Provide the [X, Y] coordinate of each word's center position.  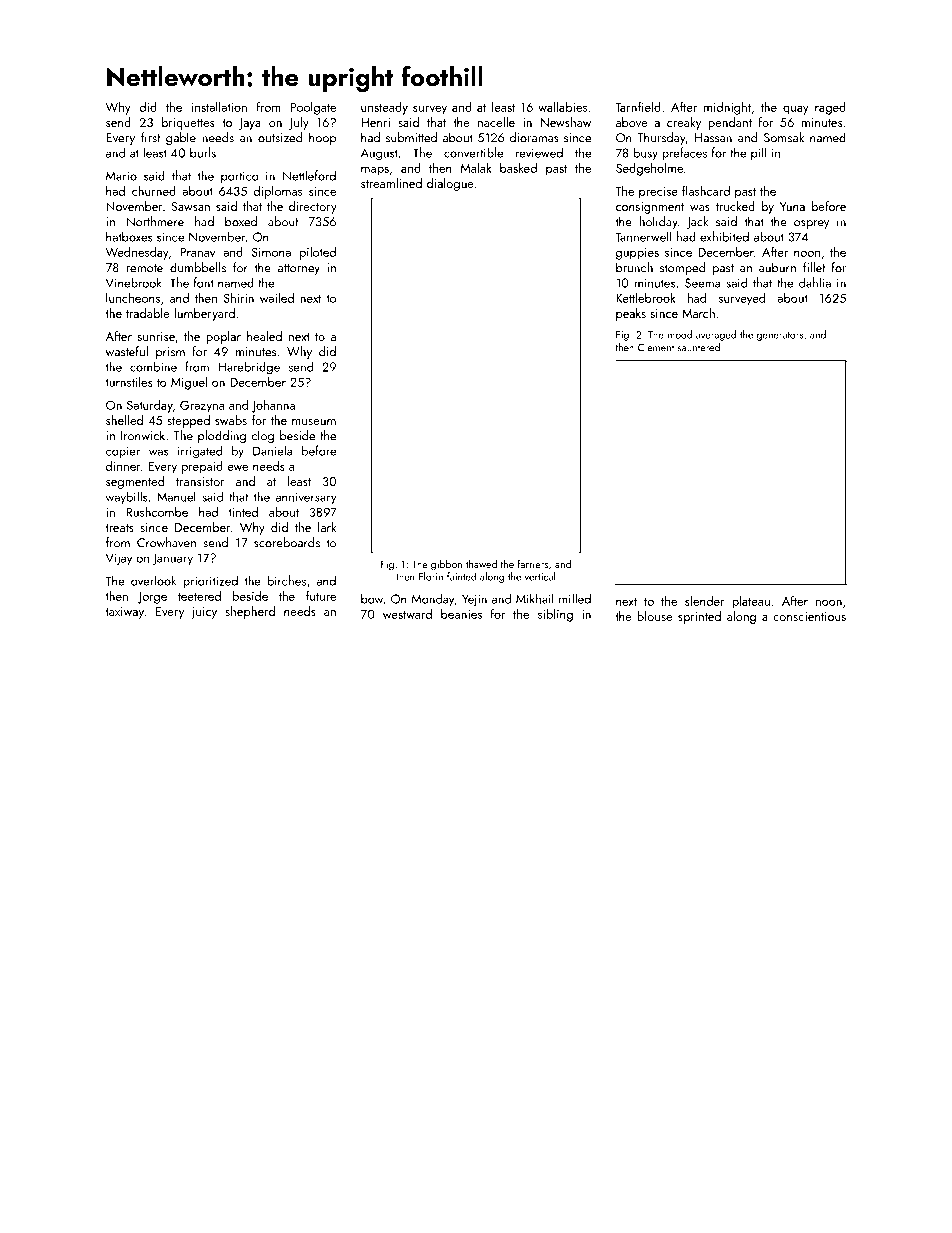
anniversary [306, 498]
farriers [532, 563]
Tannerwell [643, 236]
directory [313, 207]
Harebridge [249, 368]
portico [240, 177]
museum [314, 422]
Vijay [119, 559]
